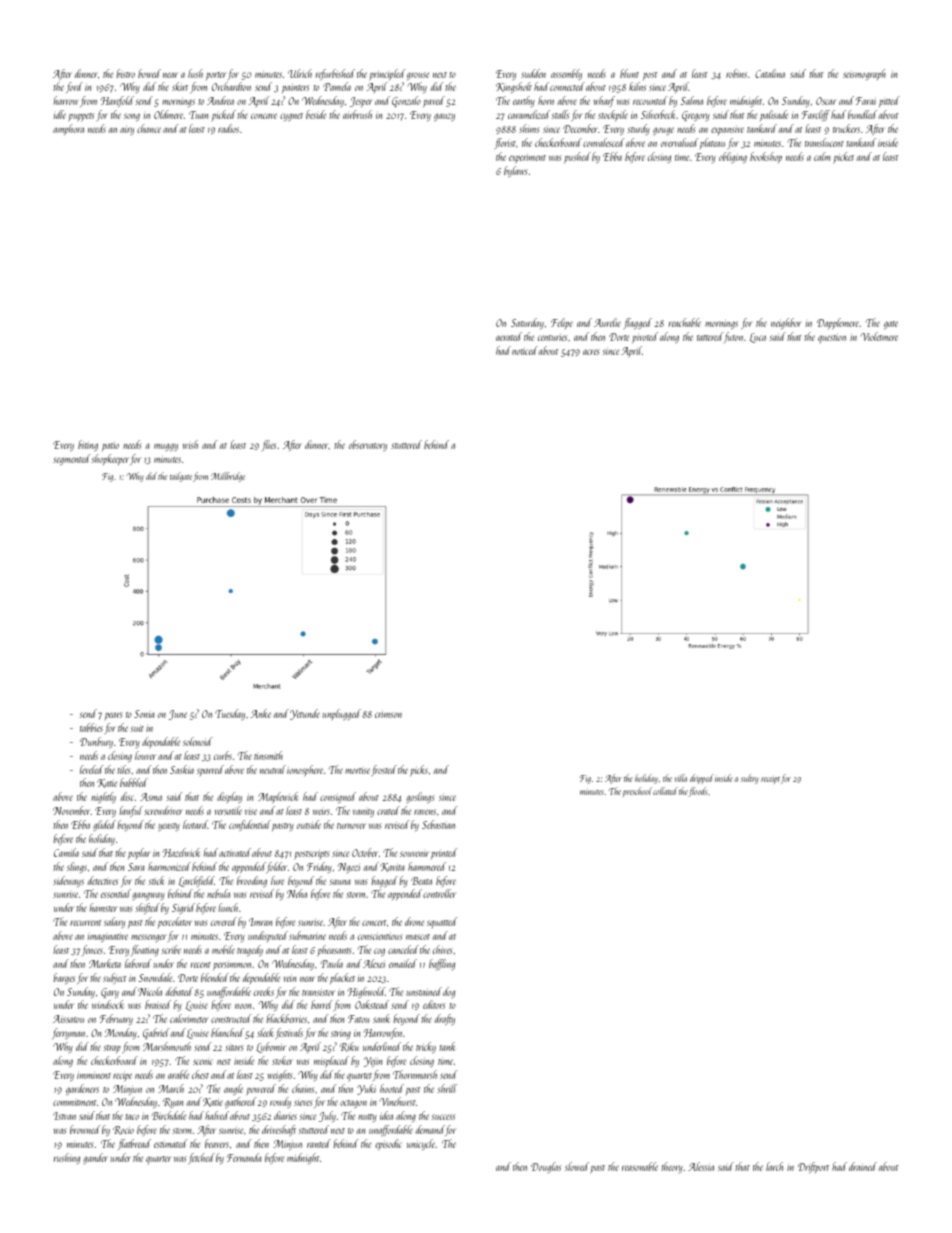  I want to click on printed, so click(444, 853).
